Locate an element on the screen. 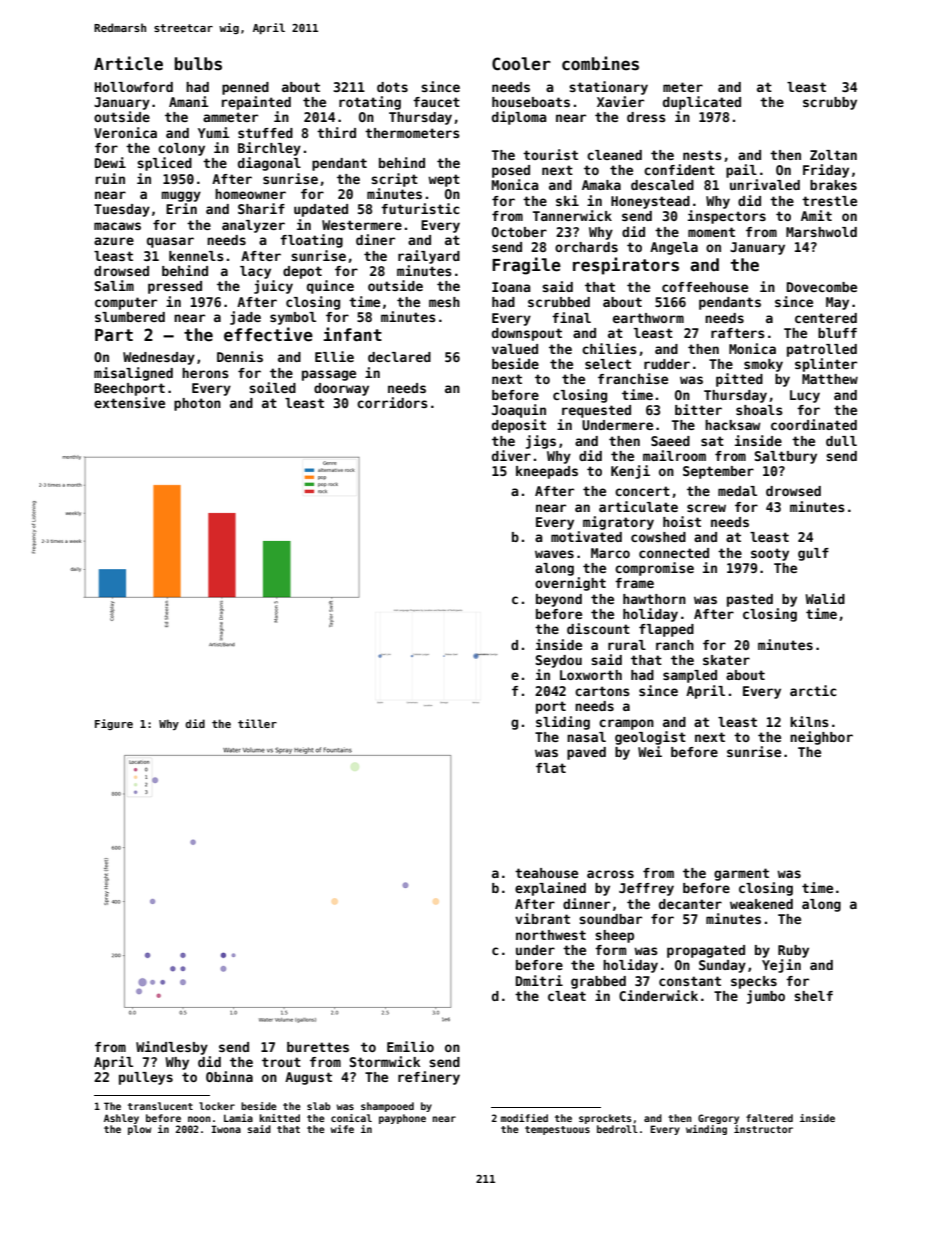 The height and width of the screenshot is (1233, 952). Salim is located at coordinates (114, 285).
